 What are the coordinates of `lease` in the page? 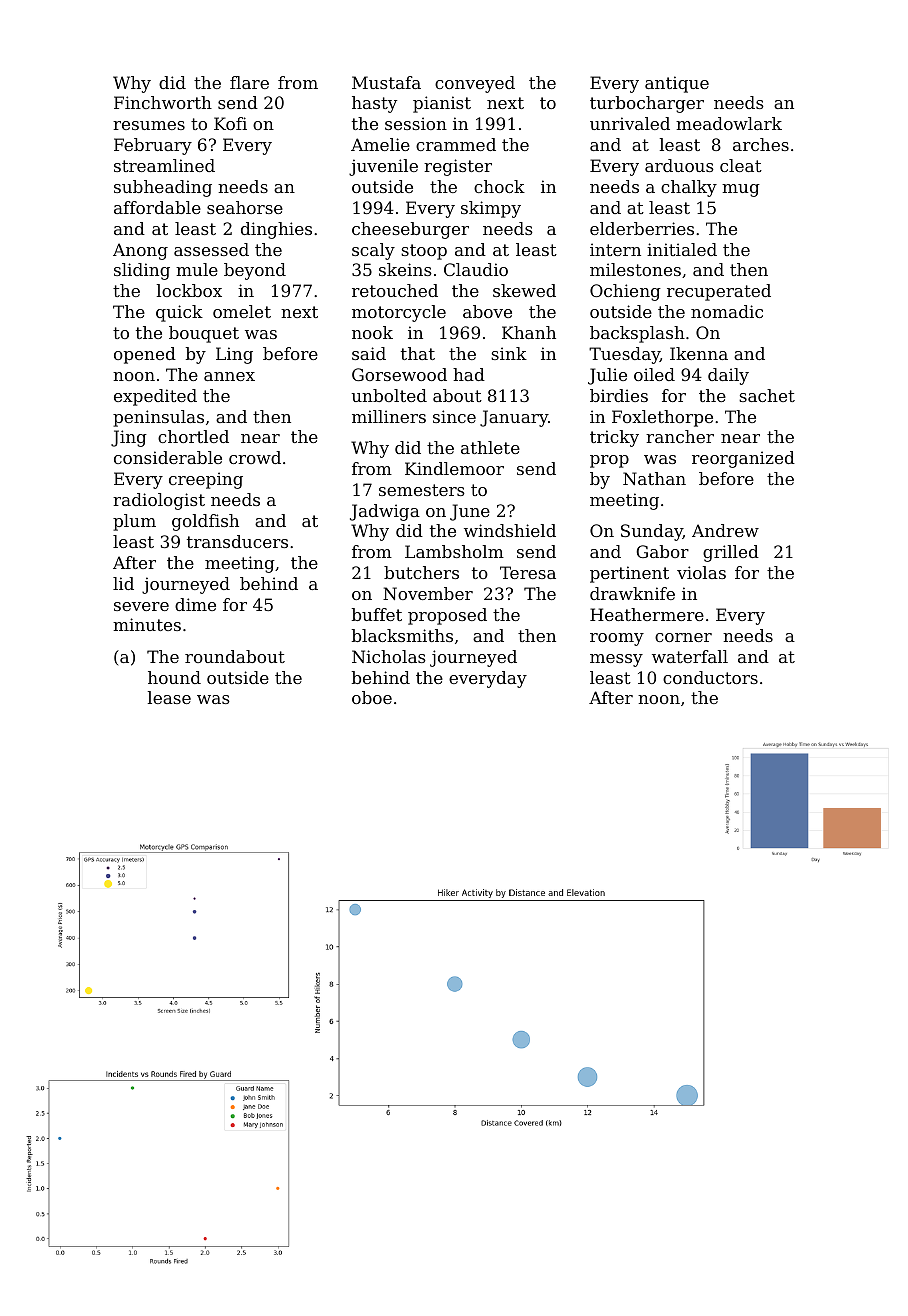 It's located at (169, 697).
